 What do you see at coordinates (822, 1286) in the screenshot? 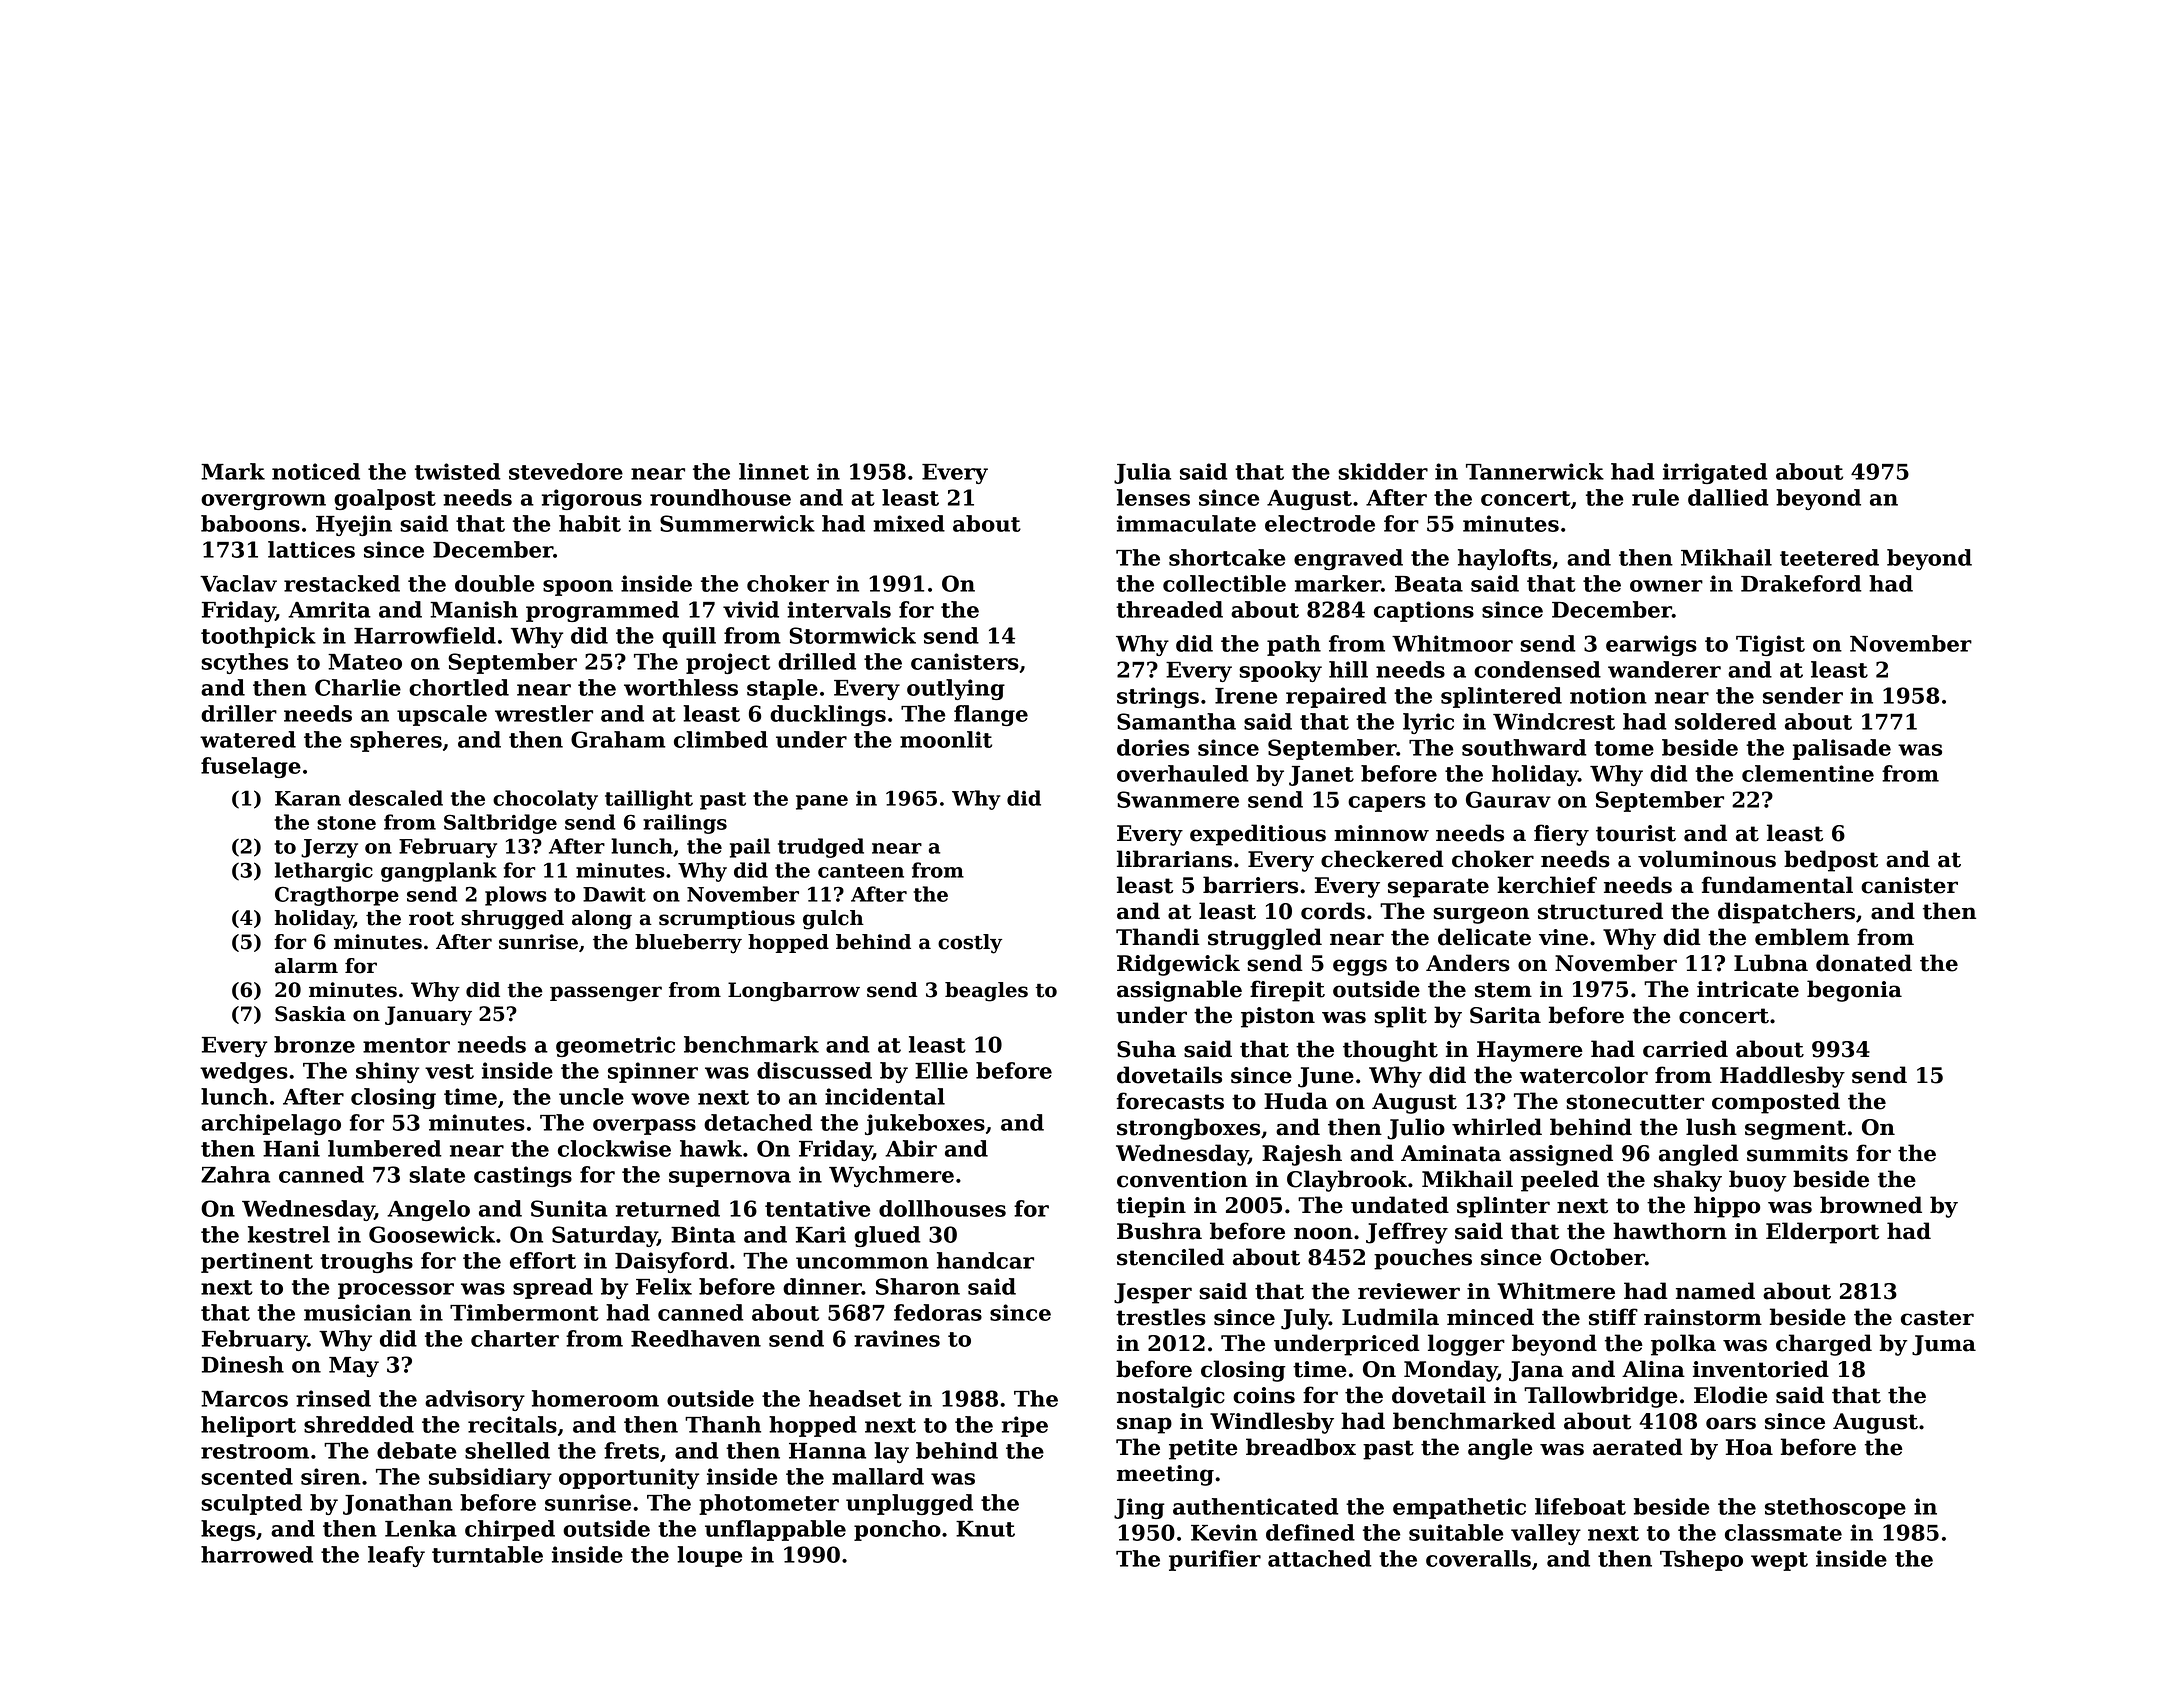
I see `dinner` at bounding box center [822, 1286].
